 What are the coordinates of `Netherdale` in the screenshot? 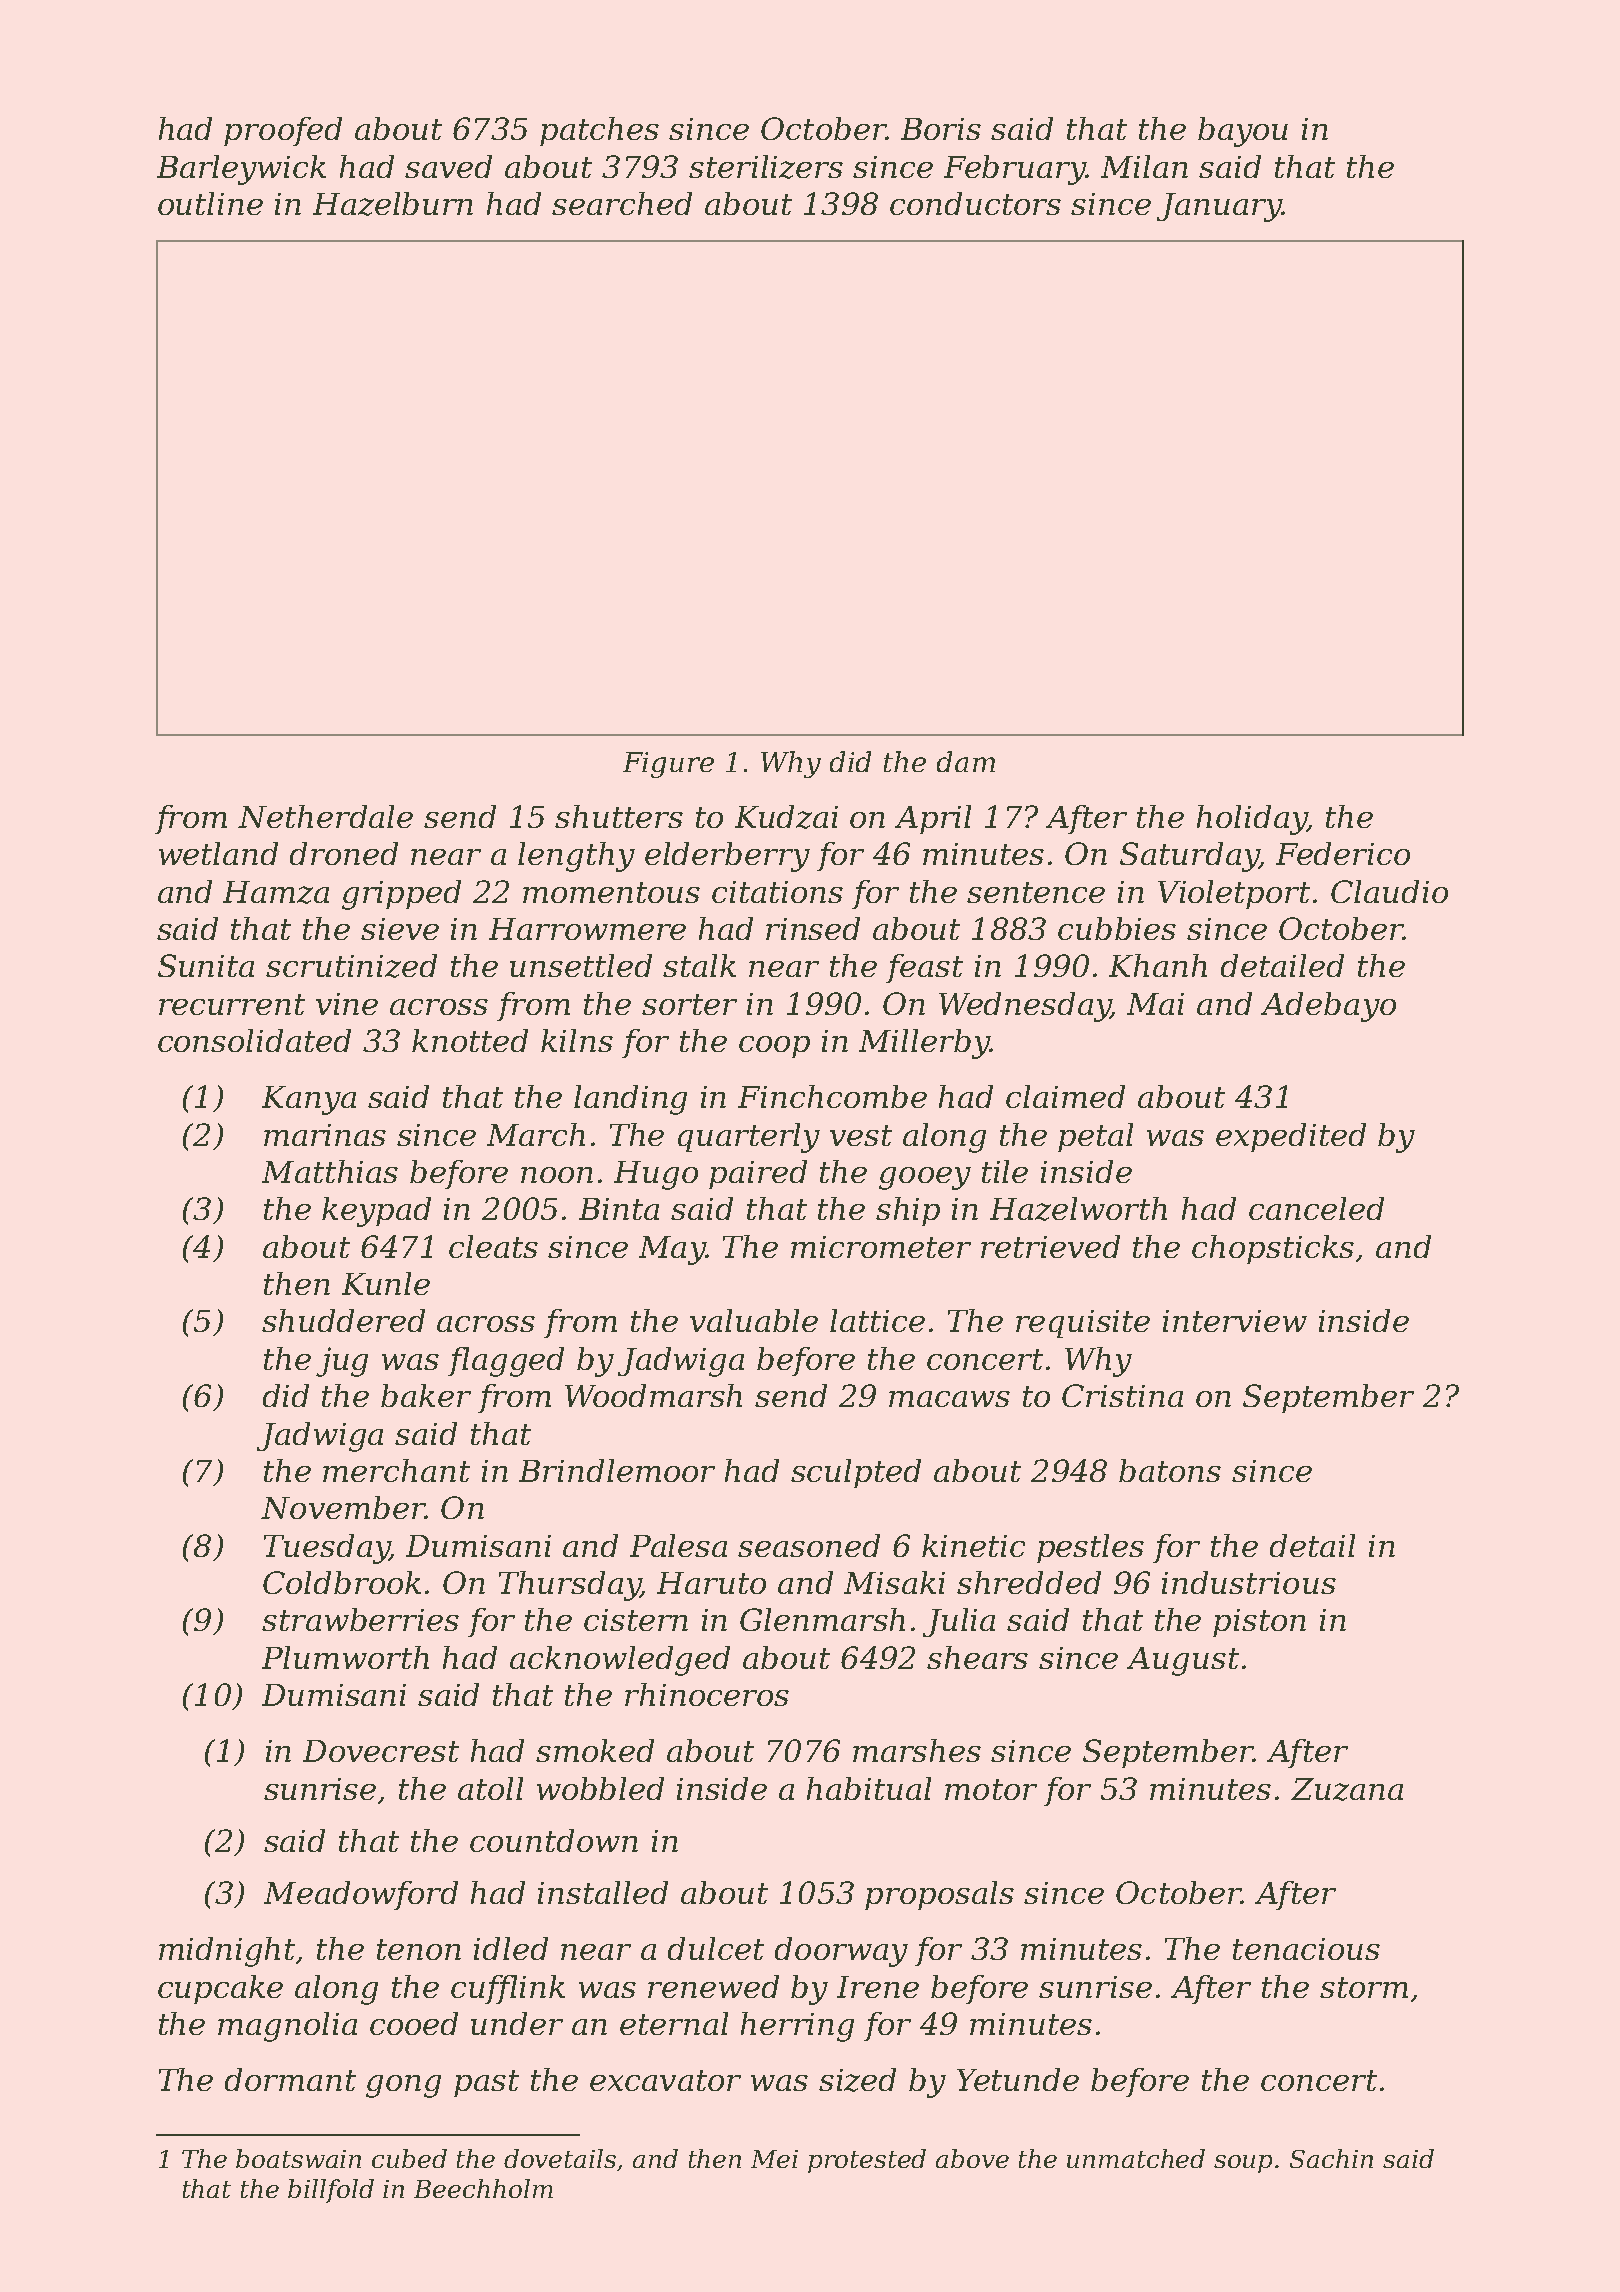 It's located at (325, 816).
